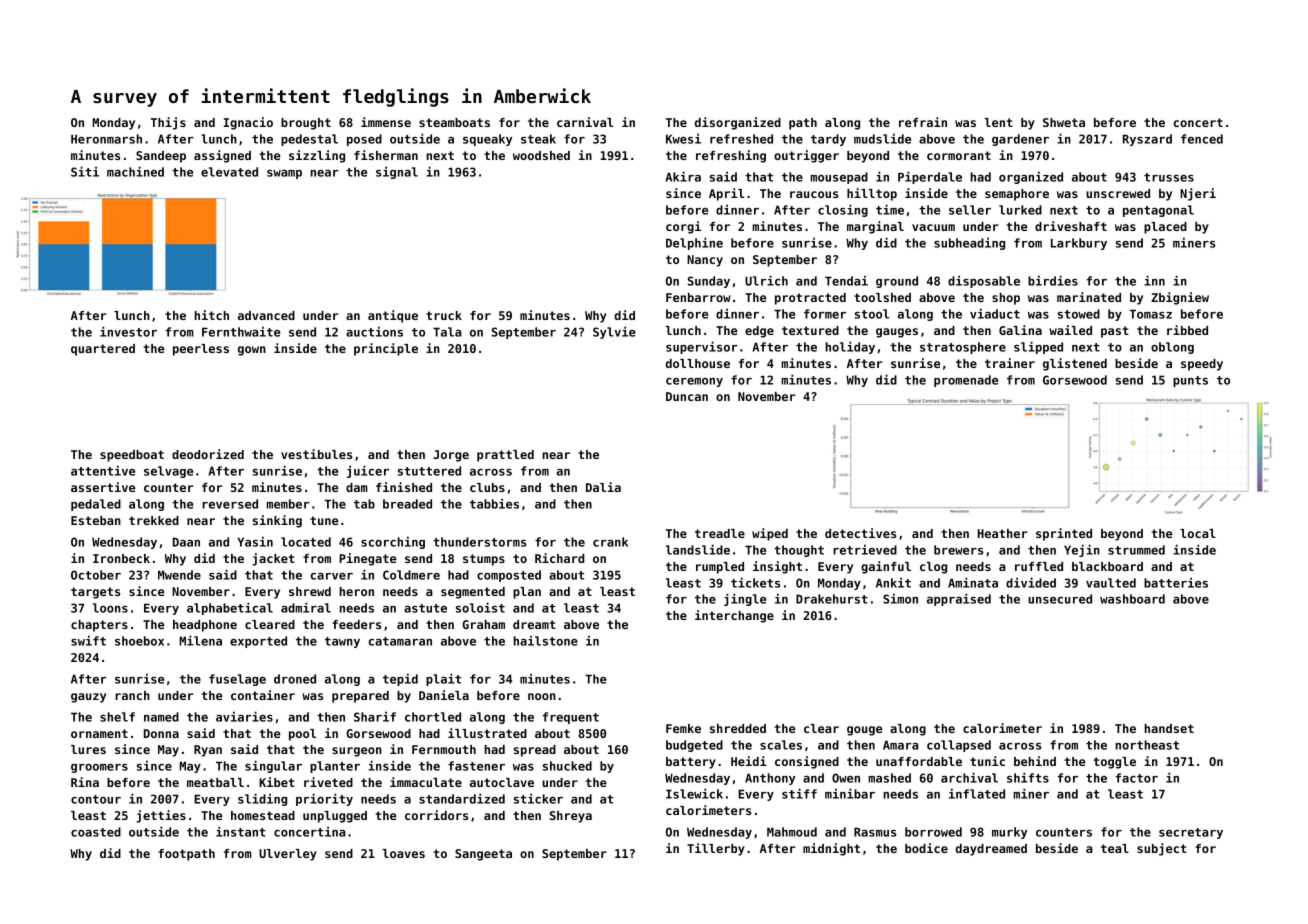 The image size is (1308, 924). I want to click on investor, so click(128, 331).
